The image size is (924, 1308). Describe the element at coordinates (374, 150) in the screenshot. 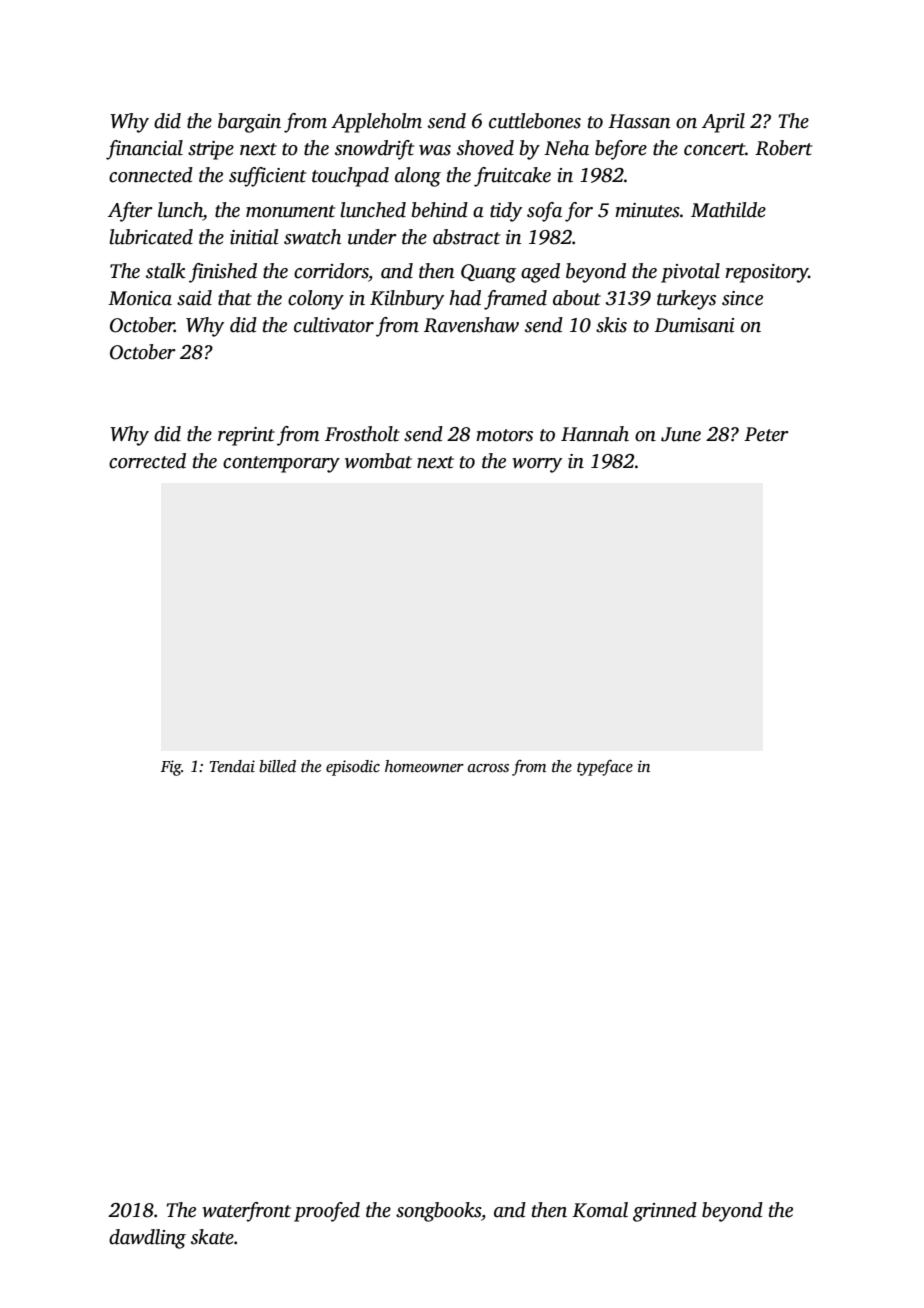

I see `snowdrift` at that location.
